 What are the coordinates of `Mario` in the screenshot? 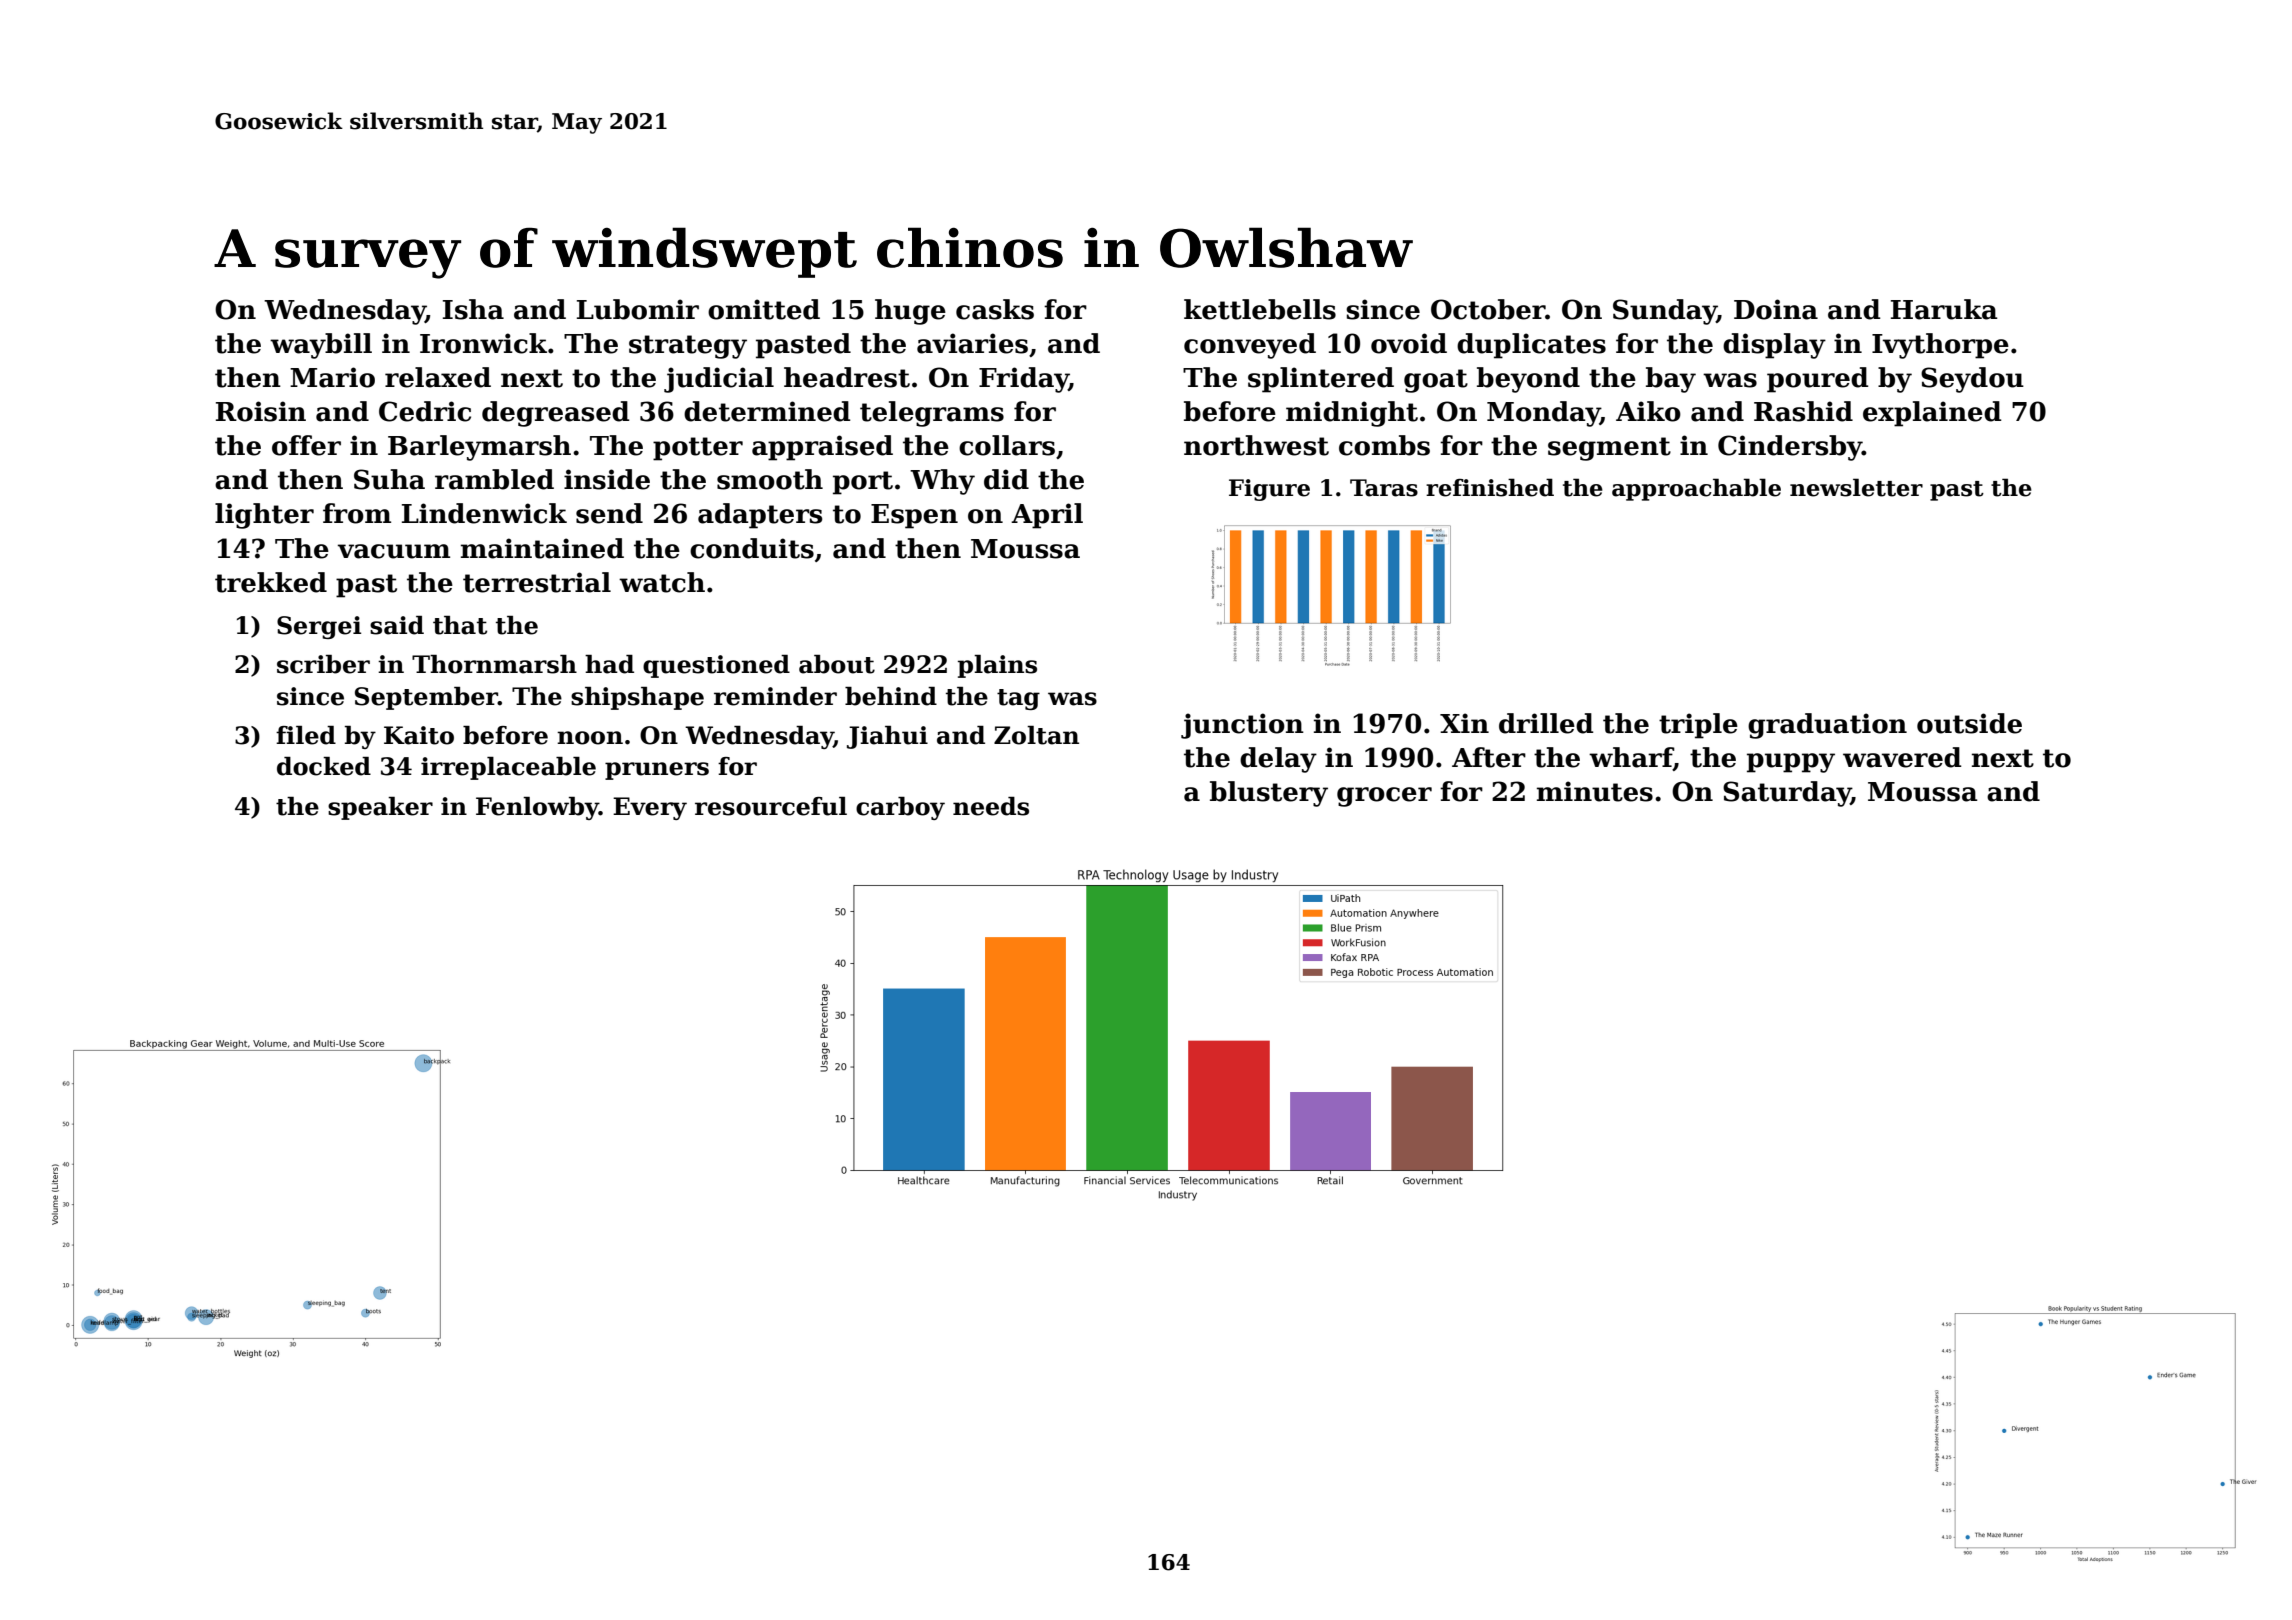 It's located at (332, 377).
